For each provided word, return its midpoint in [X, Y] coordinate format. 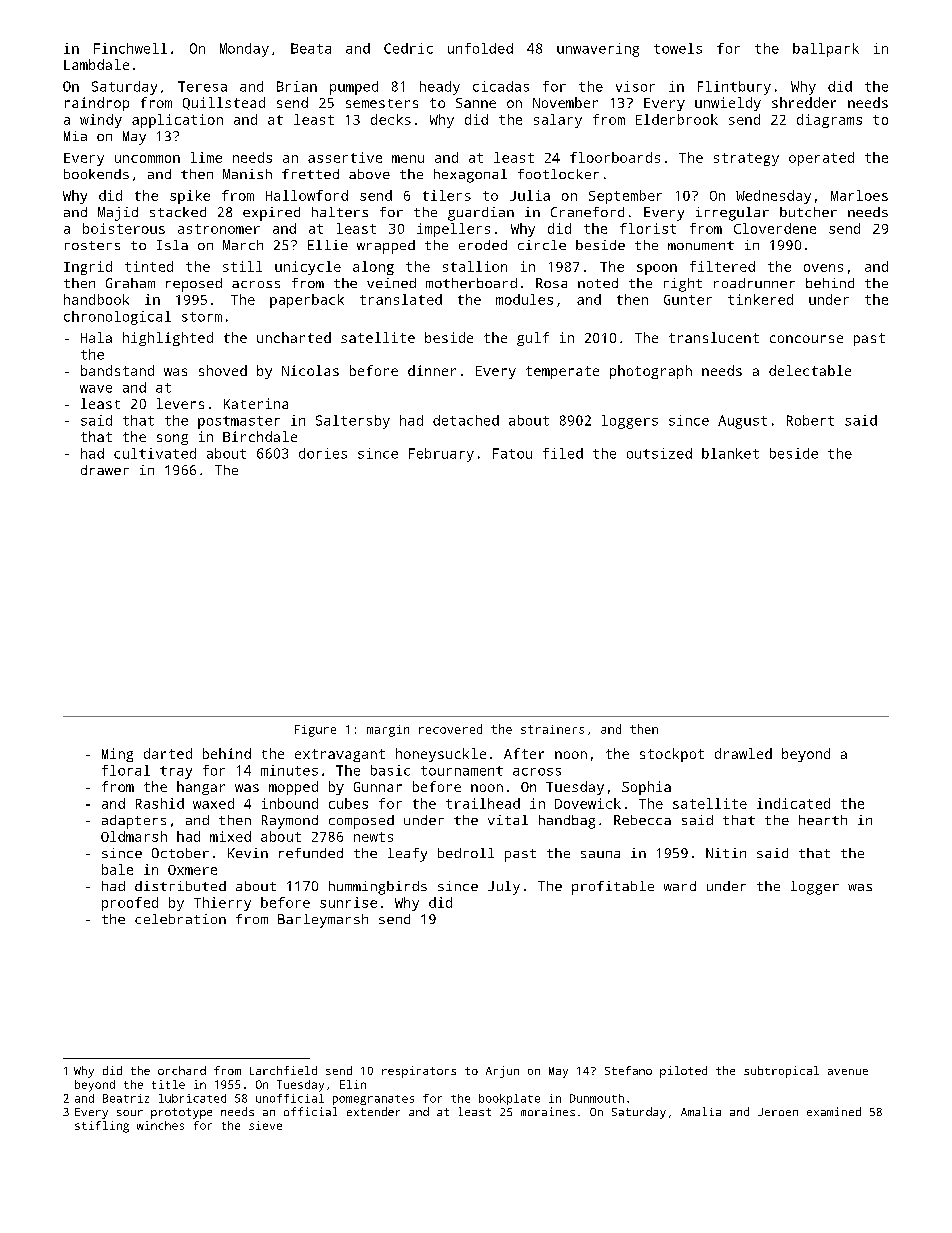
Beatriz [126, 1098]
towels [678, 48]
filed [563, 453]
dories [323, 453]
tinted [149, 266]
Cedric [408, 48]
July [504, 888]
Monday [244, 50]
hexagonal [470, 176]
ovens [823, 268]
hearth [823, 820]
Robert [810, 420]
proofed [130, 904]
